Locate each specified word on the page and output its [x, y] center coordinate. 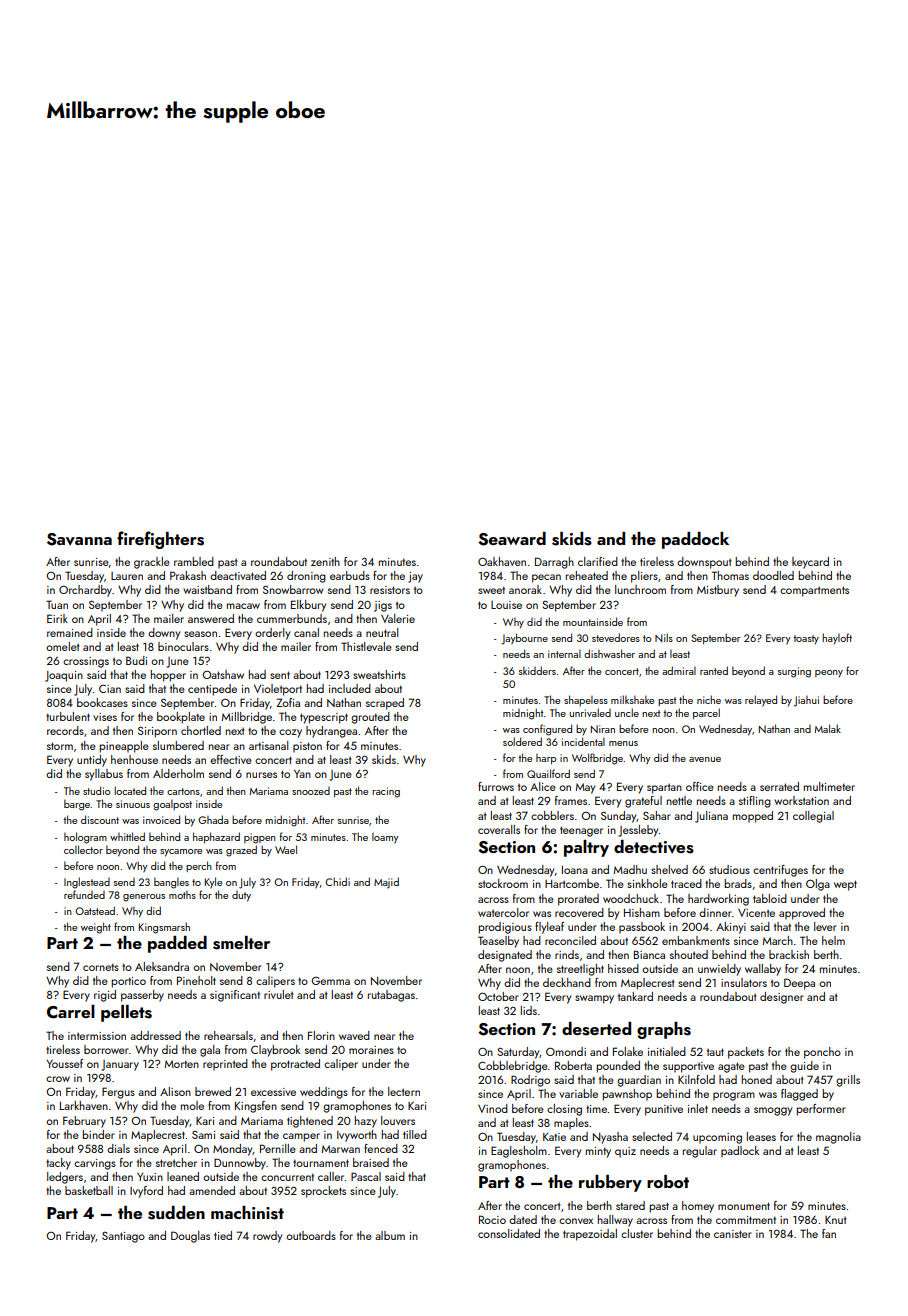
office [700, 786]
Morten [182, 1064]
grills [848, 1081]
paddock [695, 540]
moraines [371, 1050]
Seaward [512, 539]
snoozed [311, 791]
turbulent [68, 716]
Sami [203, 1135]
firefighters [160, 540]
